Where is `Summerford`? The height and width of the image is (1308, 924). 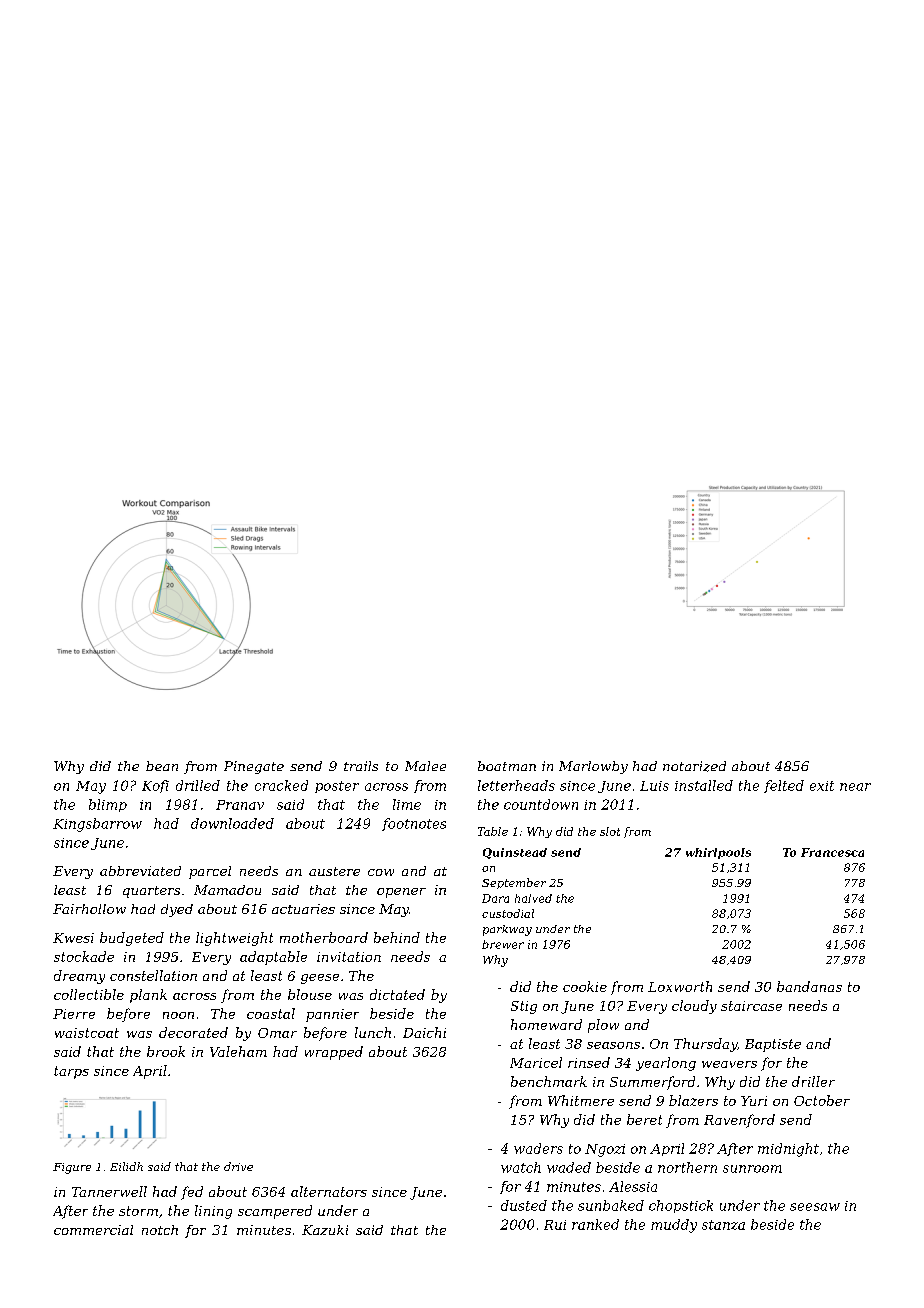 Summerford is located at coordinates (652, 1083).
